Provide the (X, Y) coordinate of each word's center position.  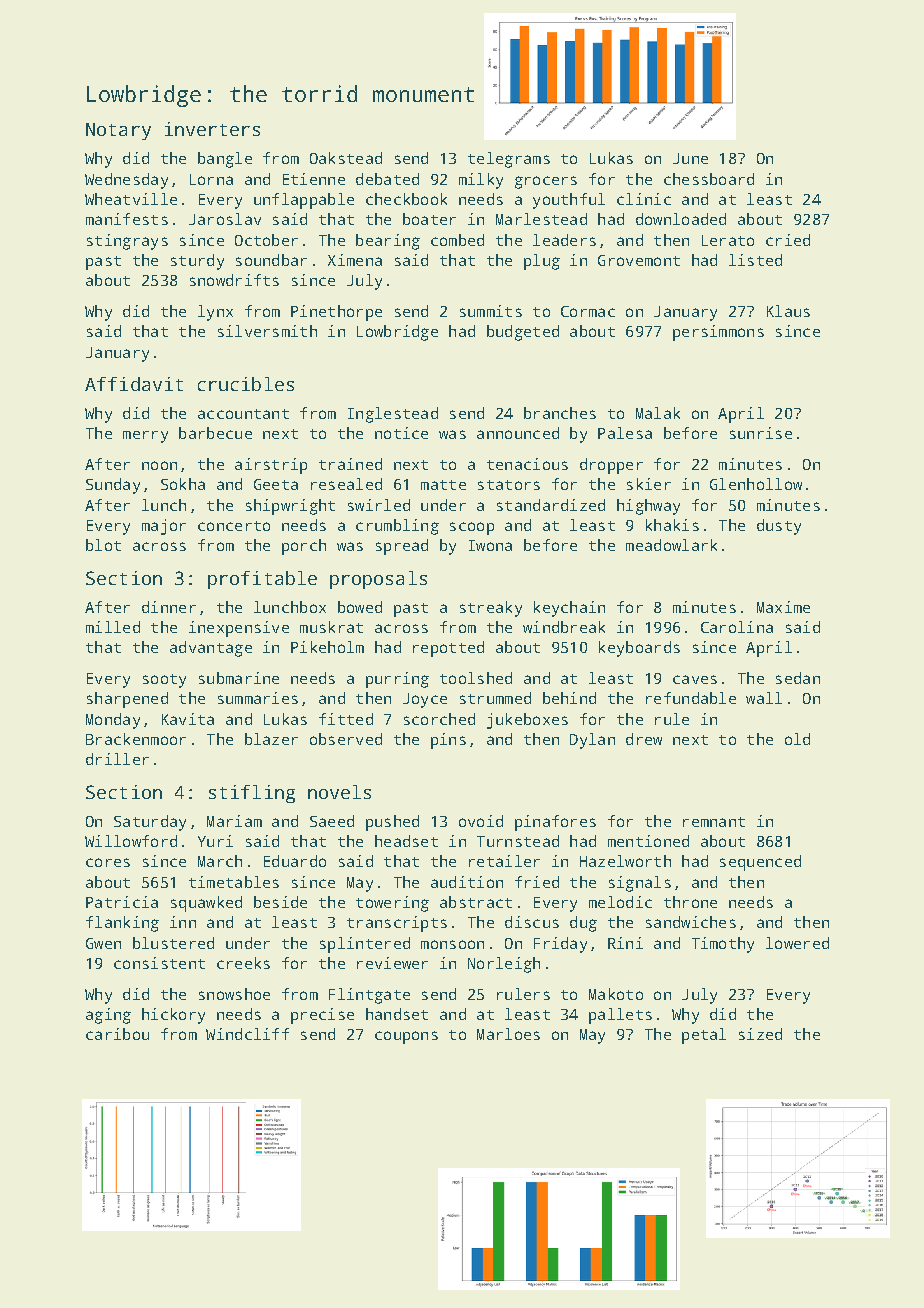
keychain (569, 609)
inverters (212, 129)
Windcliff (247, 1034)
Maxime (783, 607)
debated (387, 179)
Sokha (183, 484)
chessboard (709, 179)
